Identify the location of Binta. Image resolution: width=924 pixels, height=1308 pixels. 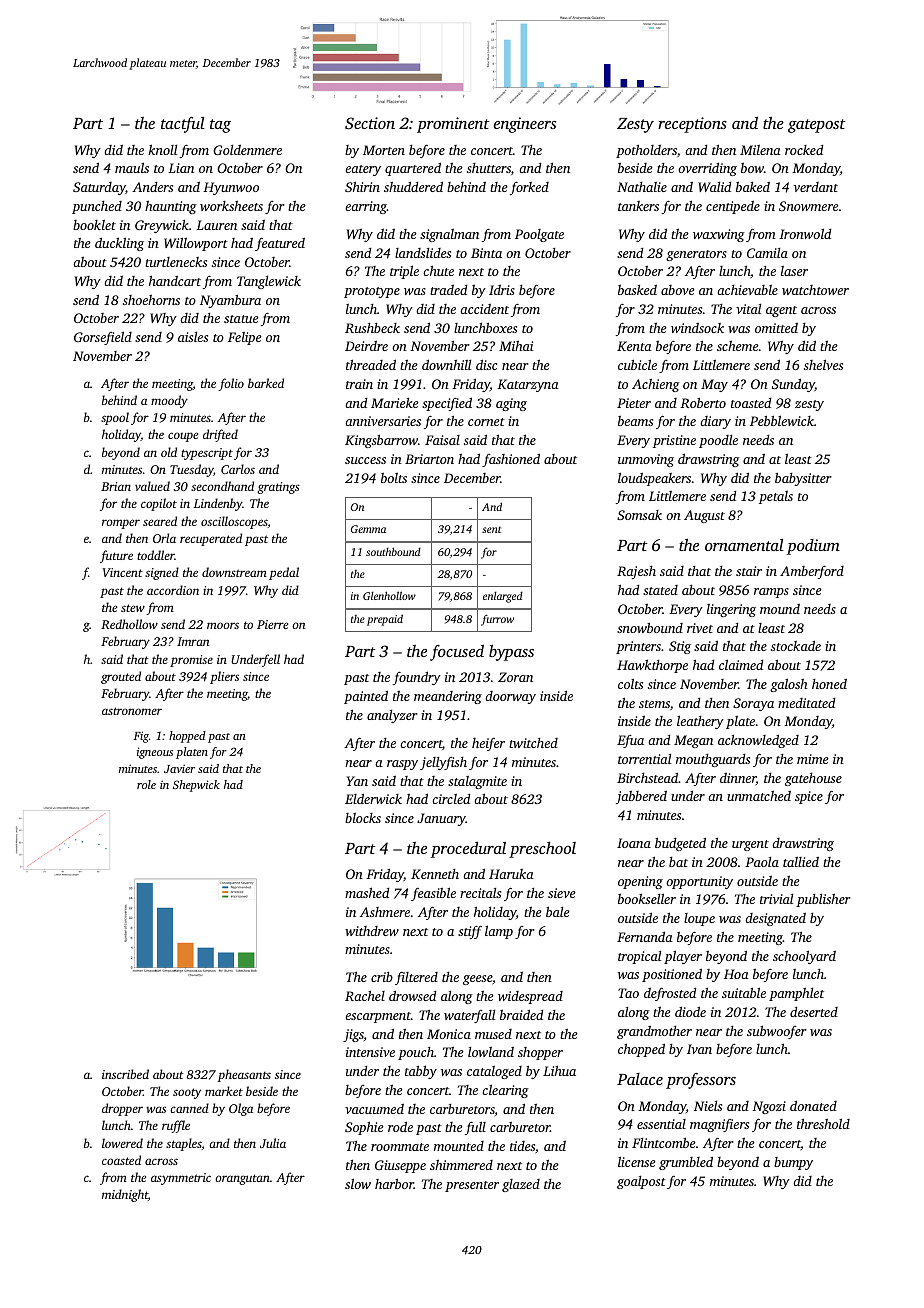
(486, 253).
